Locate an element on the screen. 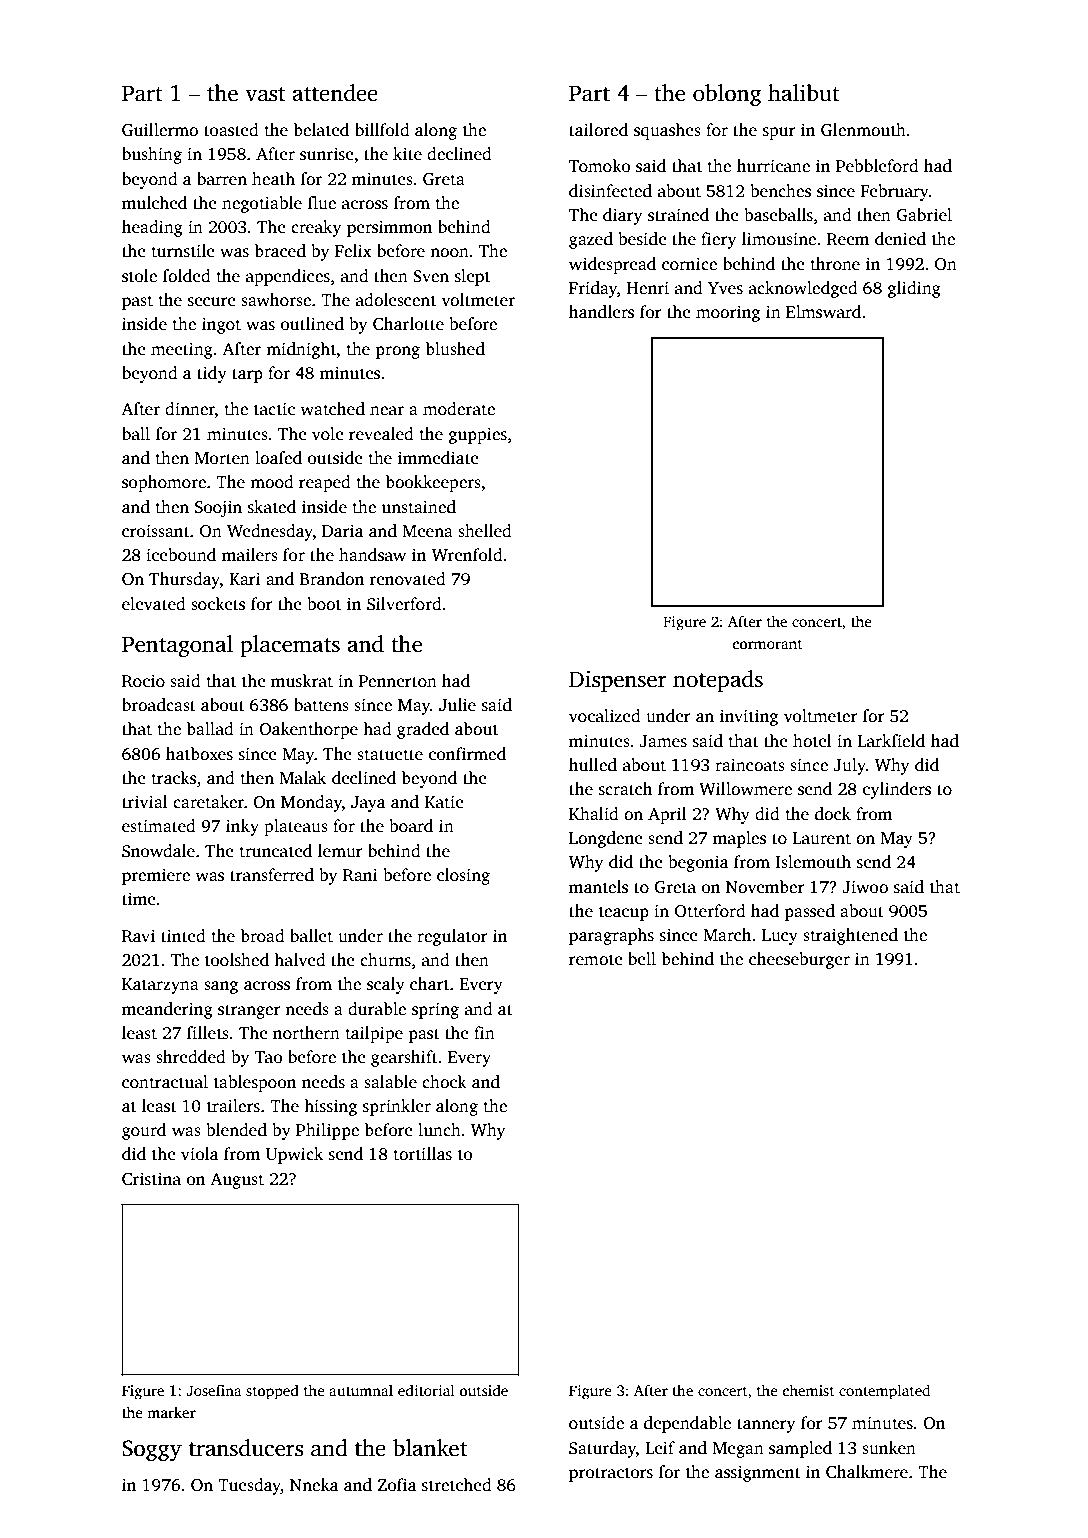 This screenshot has width=1088, height=1538. paragraphs is located at coordinates (611, 936).
